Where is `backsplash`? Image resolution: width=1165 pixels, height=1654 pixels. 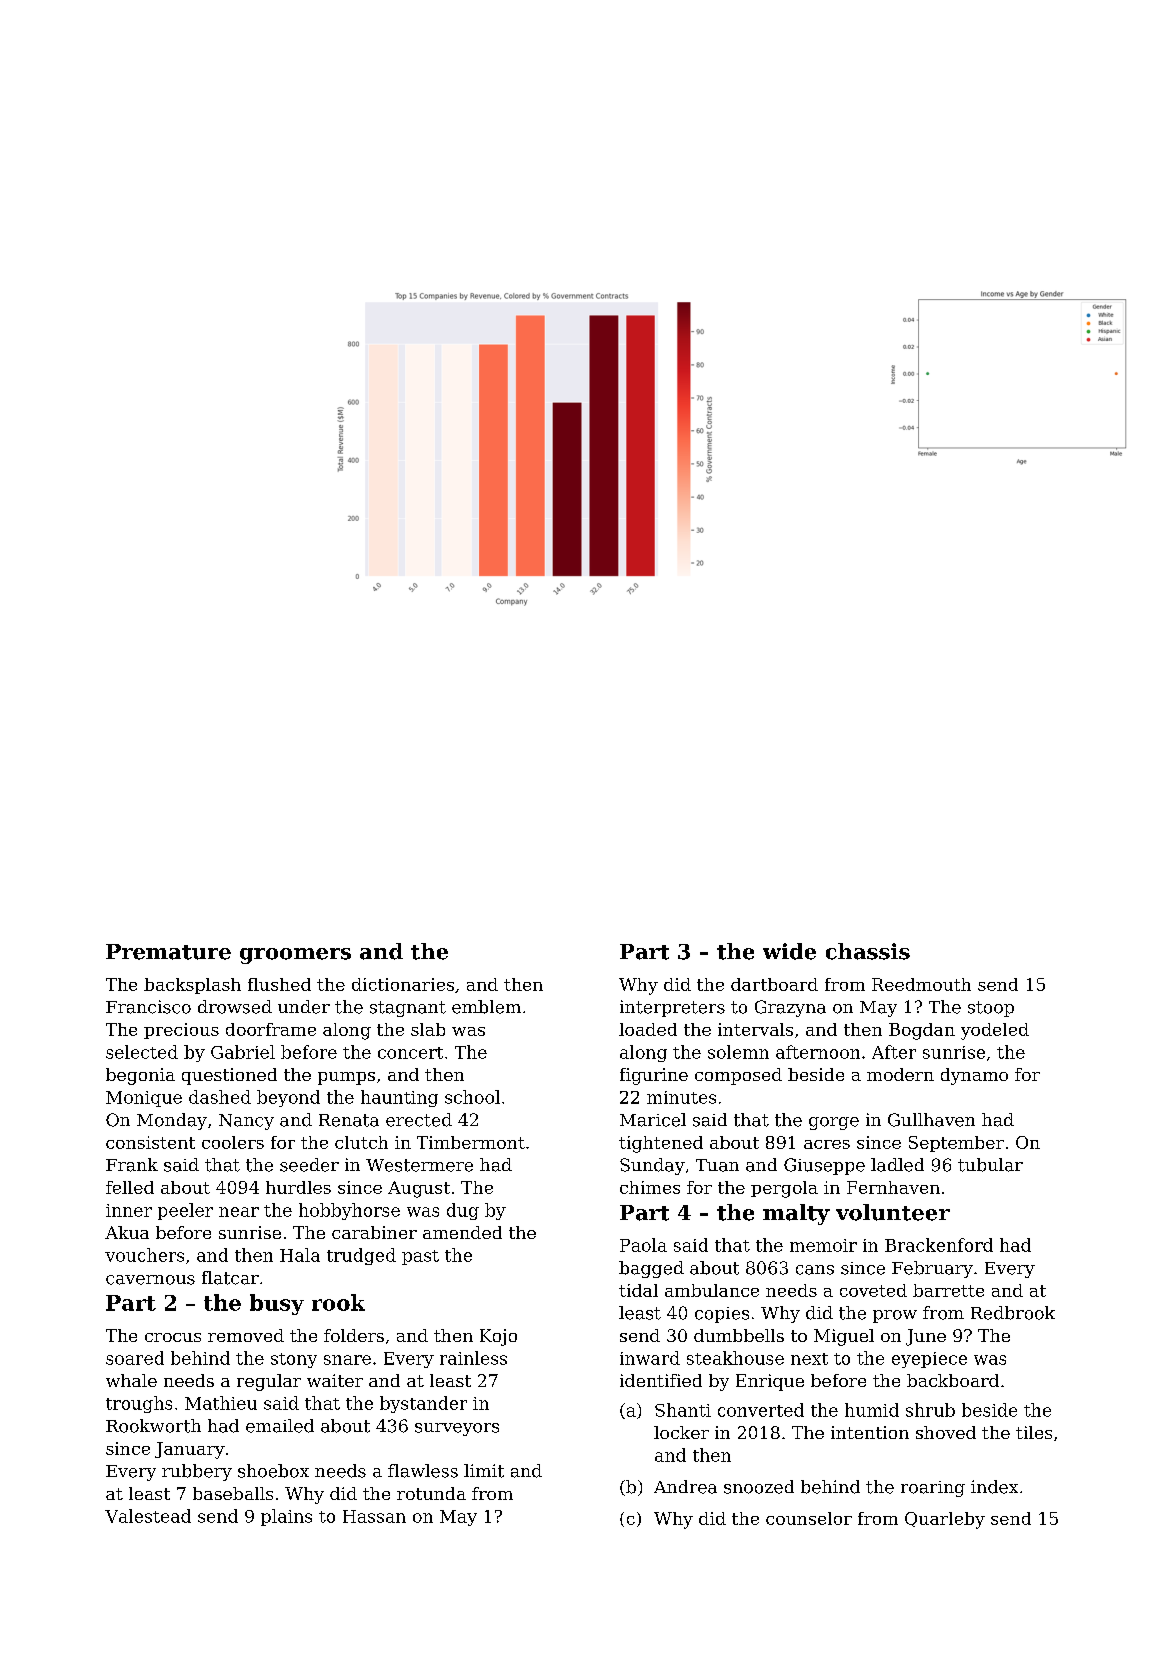 backsplash is located at coordinates (192, 986).
